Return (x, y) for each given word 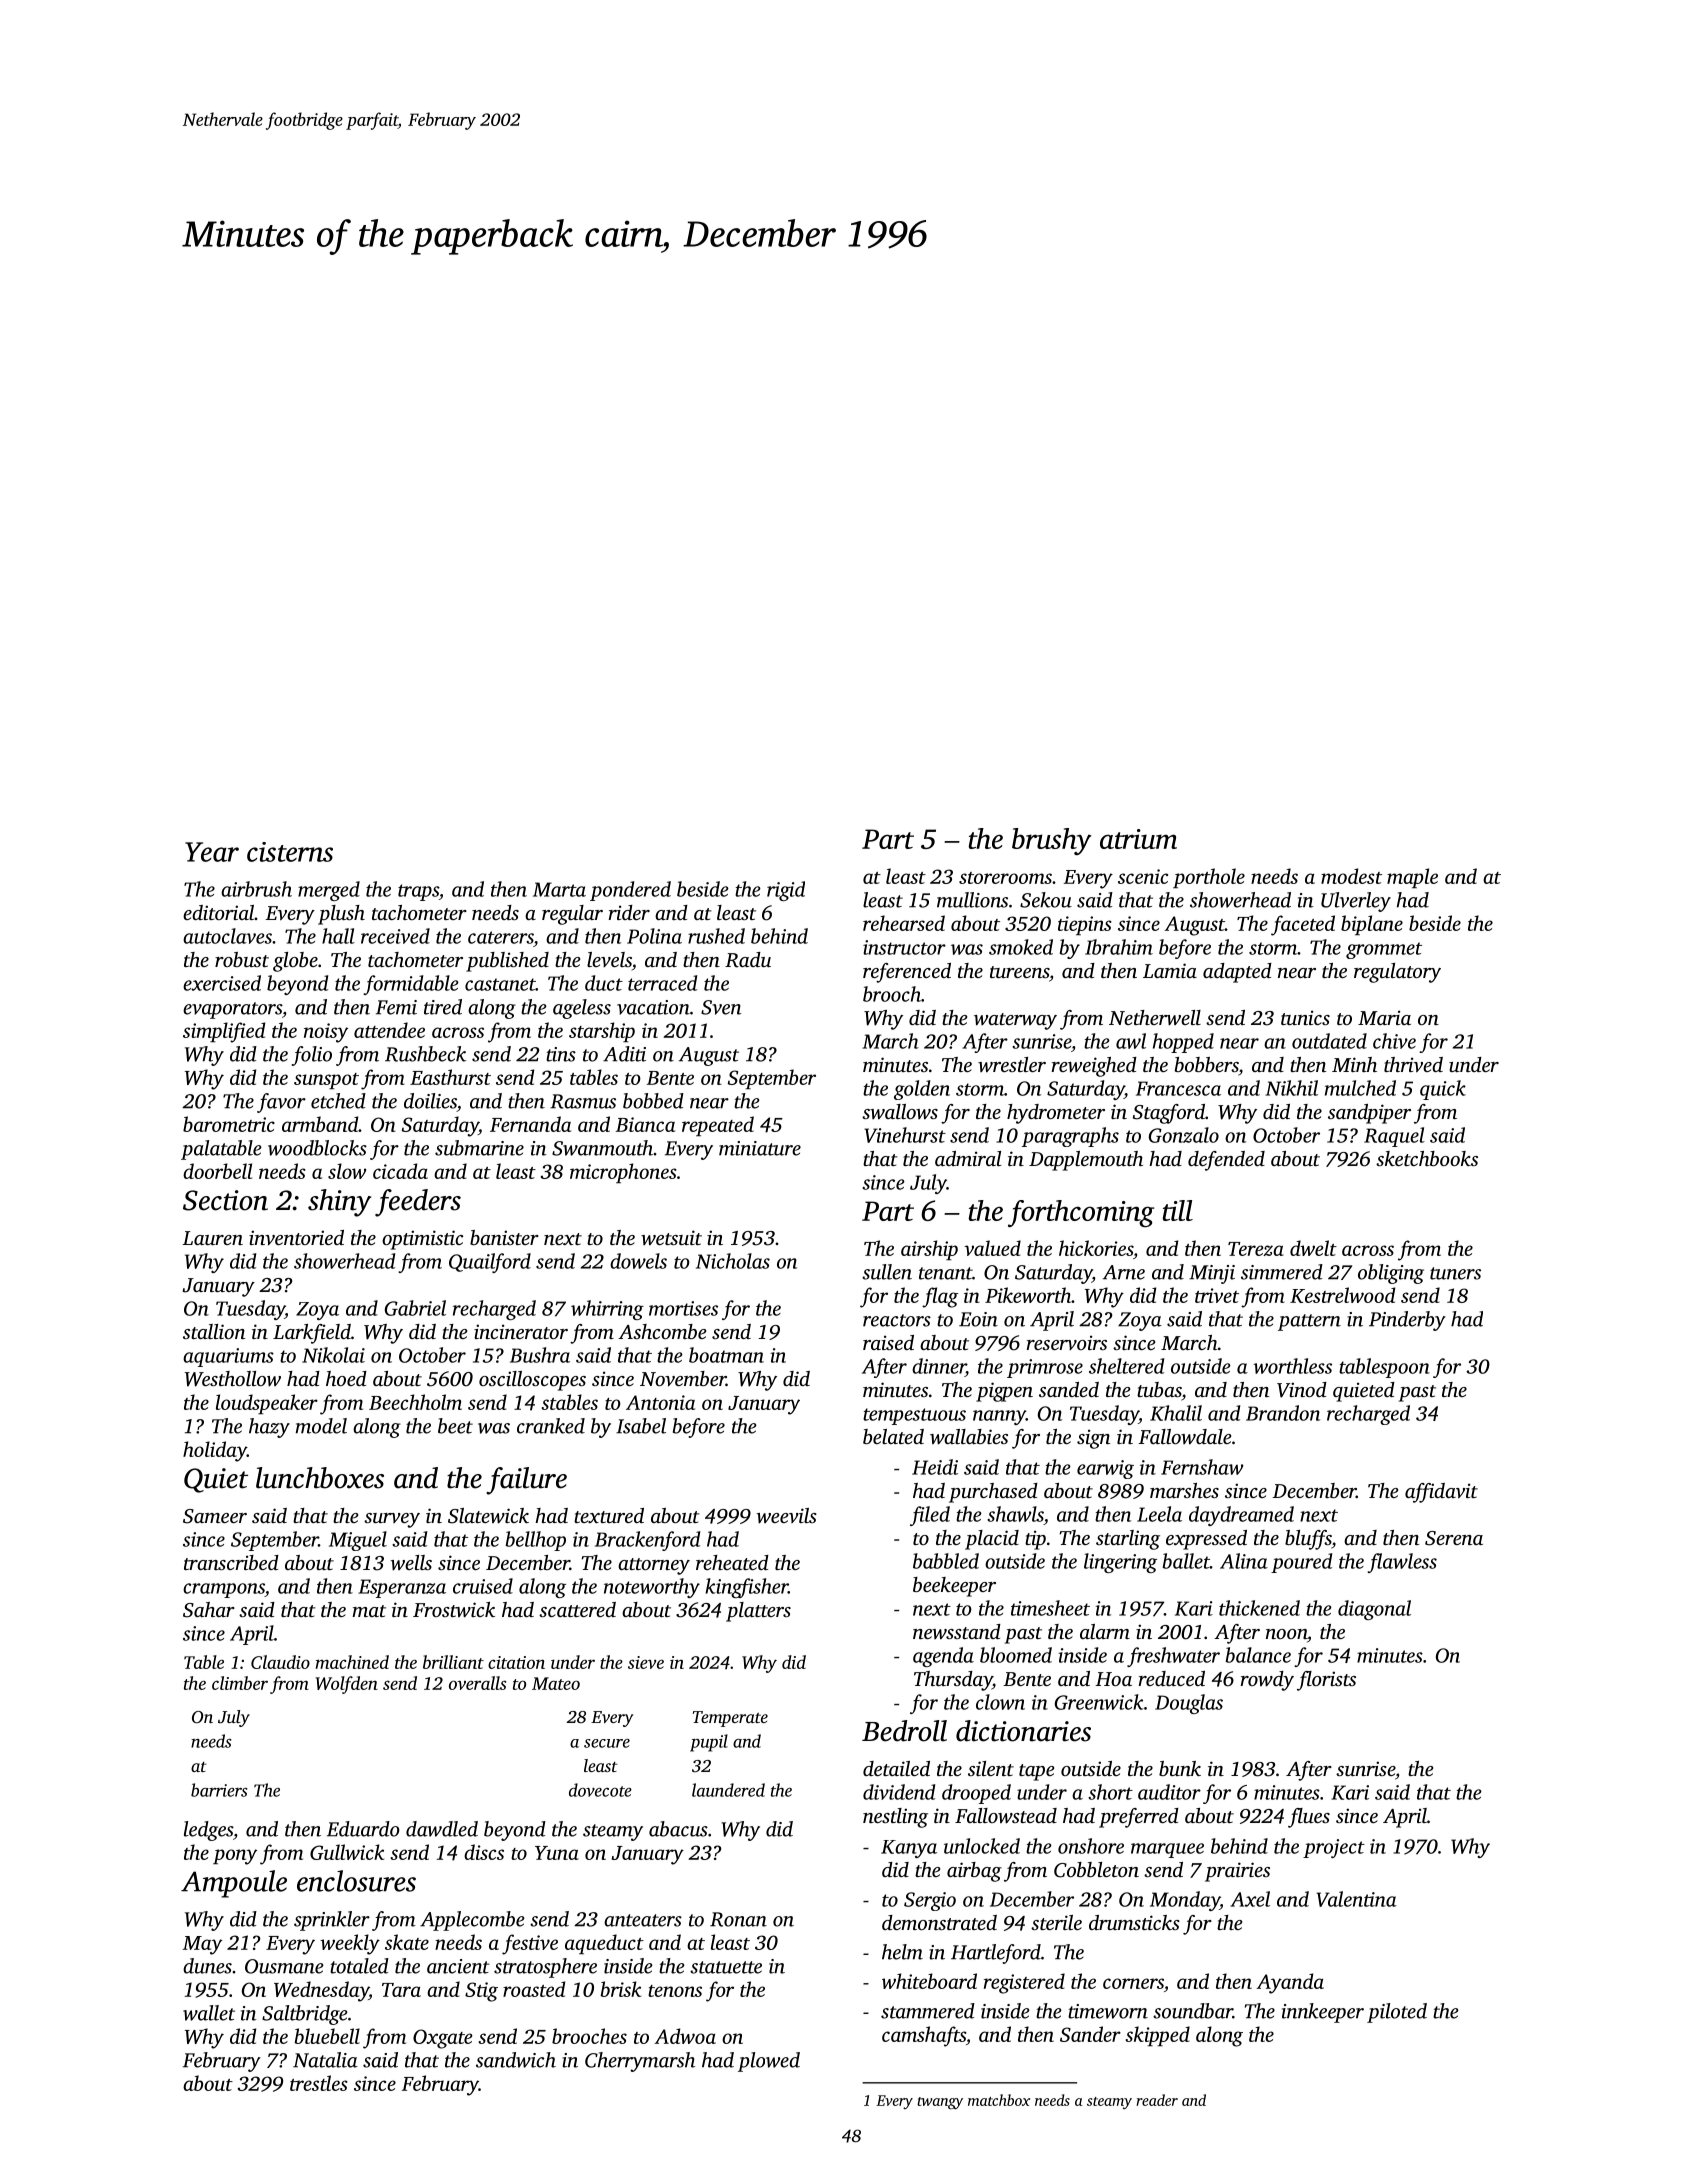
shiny (339, 1203)
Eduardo (363, 1829)
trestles (319, 2083)
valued (992, 1248)
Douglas (1189, 1704)
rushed (716, 936)
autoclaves (227, 936)
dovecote (600, 1790)
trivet (1217, 1295)
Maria (1384, 1017)
